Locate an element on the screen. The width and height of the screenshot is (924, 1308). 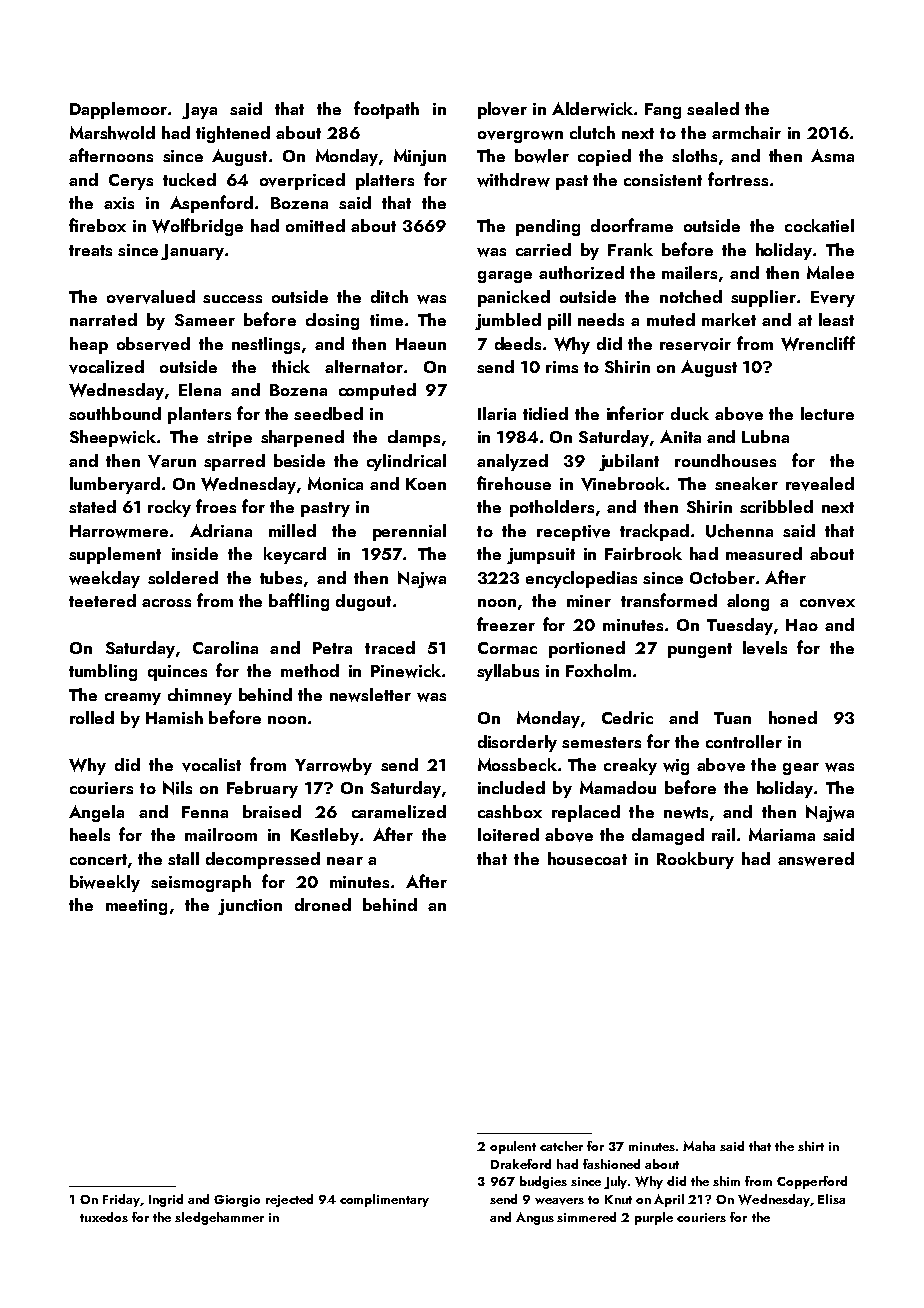
tightened is located at coordinates (233, 134).
